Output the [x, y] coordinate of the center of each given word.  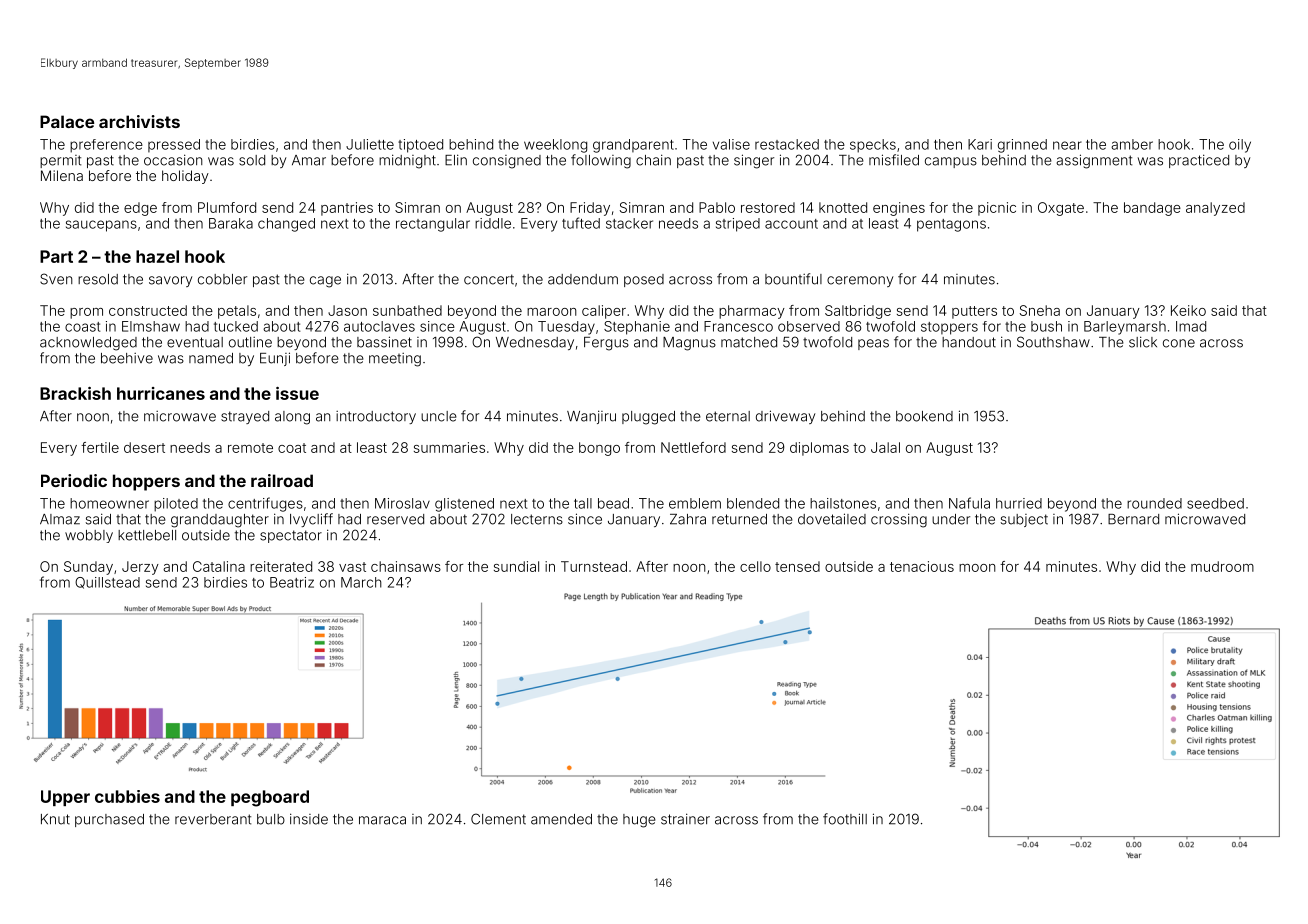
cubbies [127, 796]
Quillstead [107, 583]
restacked [787, 144]
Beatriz [292, 582]
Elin [456, 160]
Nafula [969, 503]
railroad [282, 480]
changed [286, 225]
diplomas [819, 449]
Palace [67, 121]
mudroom [1222, 566]
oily [1240, 146]
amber [1132, 144]
